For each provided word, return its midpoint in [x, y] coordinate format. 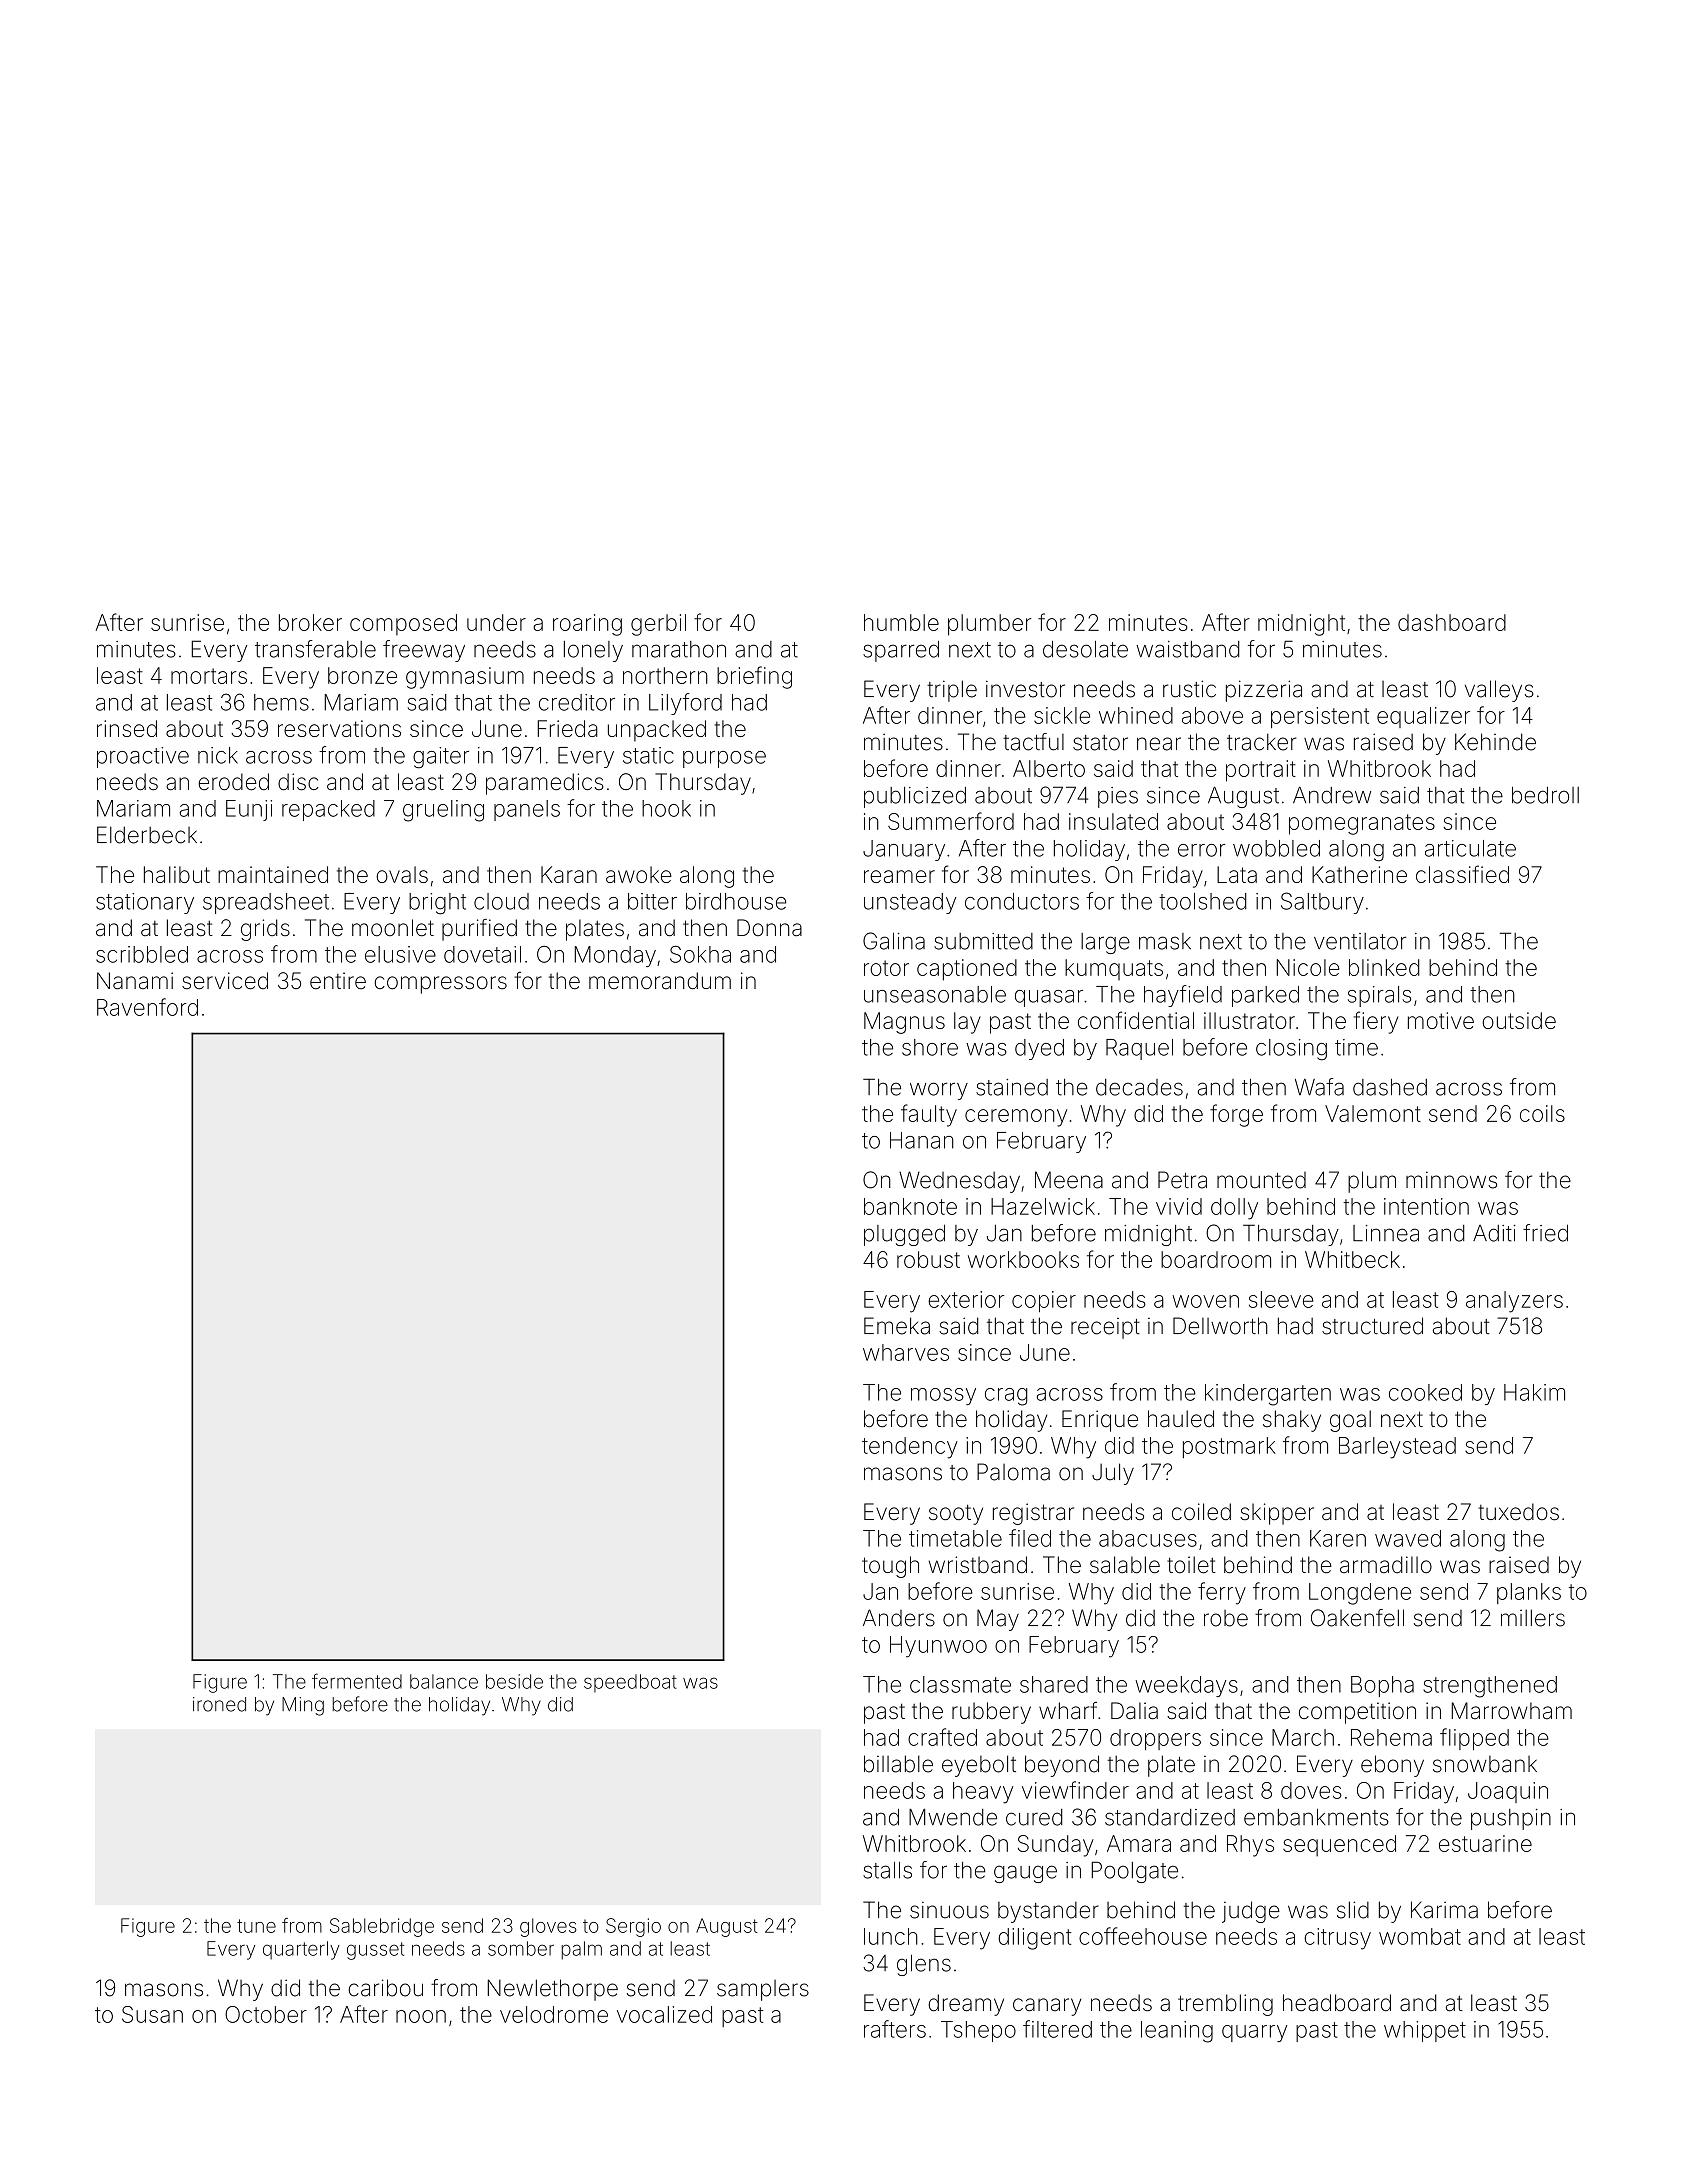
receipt [1105, 1328]
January [904, 850]
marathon [679, 649]
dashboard [1452, 622]
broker [310, 622]
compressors [440, 985]
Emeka [897, 1326]
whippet [1425, 2031]
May [998, 1620]
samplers [763, 1990]
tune [256, 1926]
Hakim [1534, 1392]
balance [444, 1681]
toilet [1191, 1565]
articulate [1470, 848]
